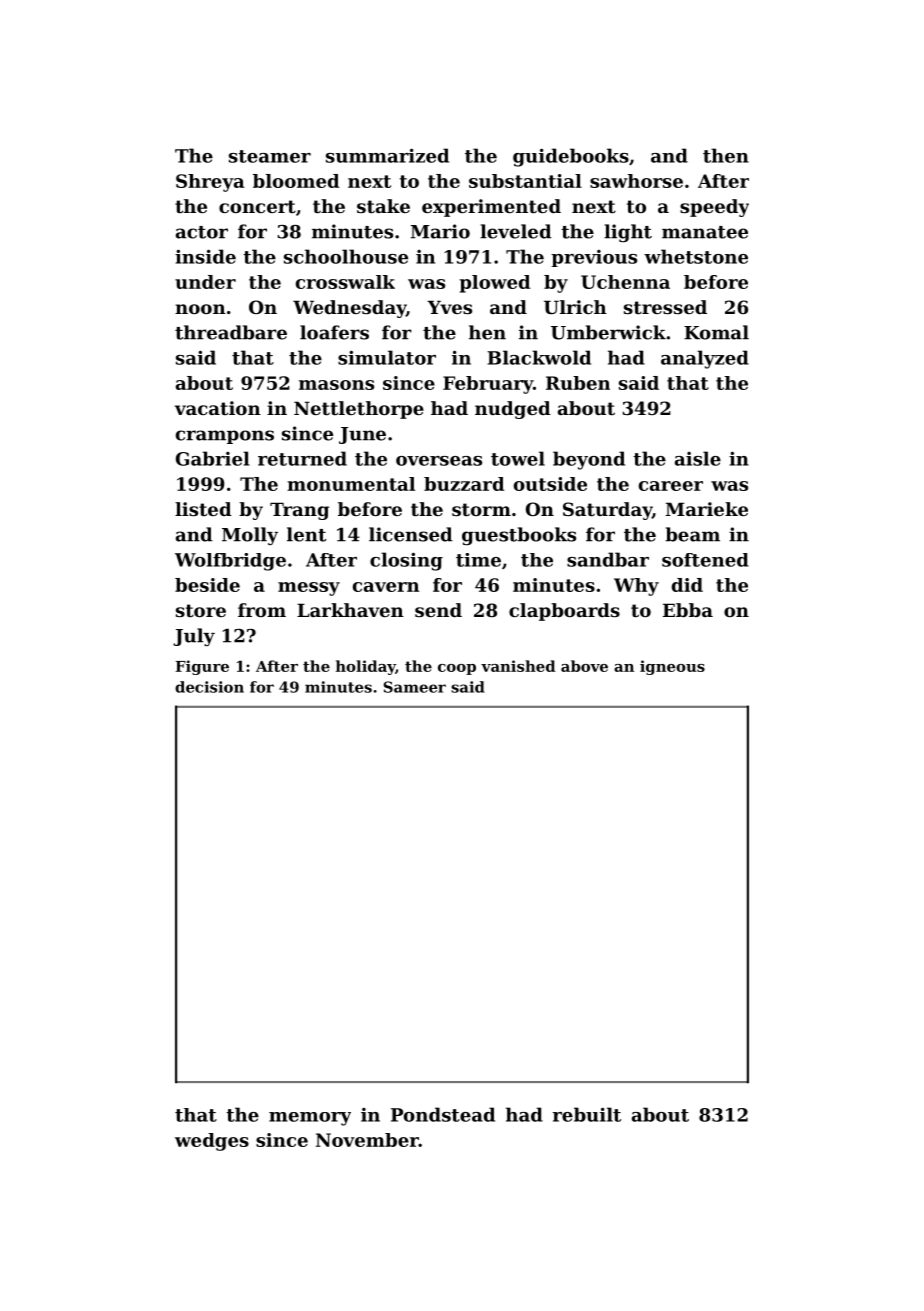 This image has height=1311, width=924. What do you see at coordinates (415, 687) in the image?
I see `Sameer` at bounding box center [415, 687].
